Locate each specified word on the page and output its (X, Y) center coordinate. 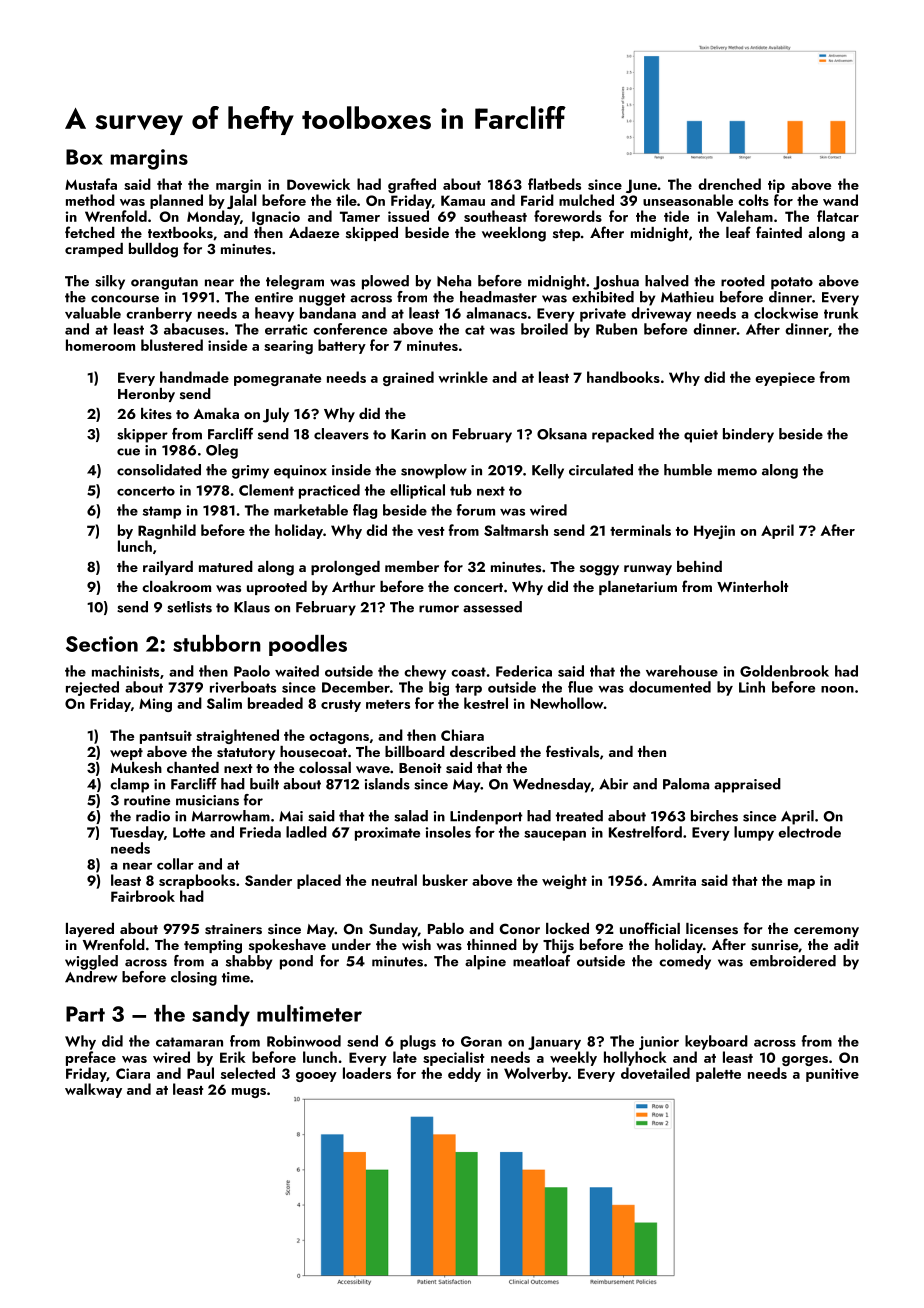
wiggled (91, 962)
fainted (779, 232)
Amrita (674, 880)
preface (91, 1058)
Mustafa (91, 184)
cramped (94, 250)
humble (688, 470)
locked (567, 928)
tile (346, 200)
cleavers (341, 434)
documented (670, 687)
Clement (266, 490)
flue (580, 687)
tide (676, 216)
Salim (224, 703)
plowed (385, 282)
